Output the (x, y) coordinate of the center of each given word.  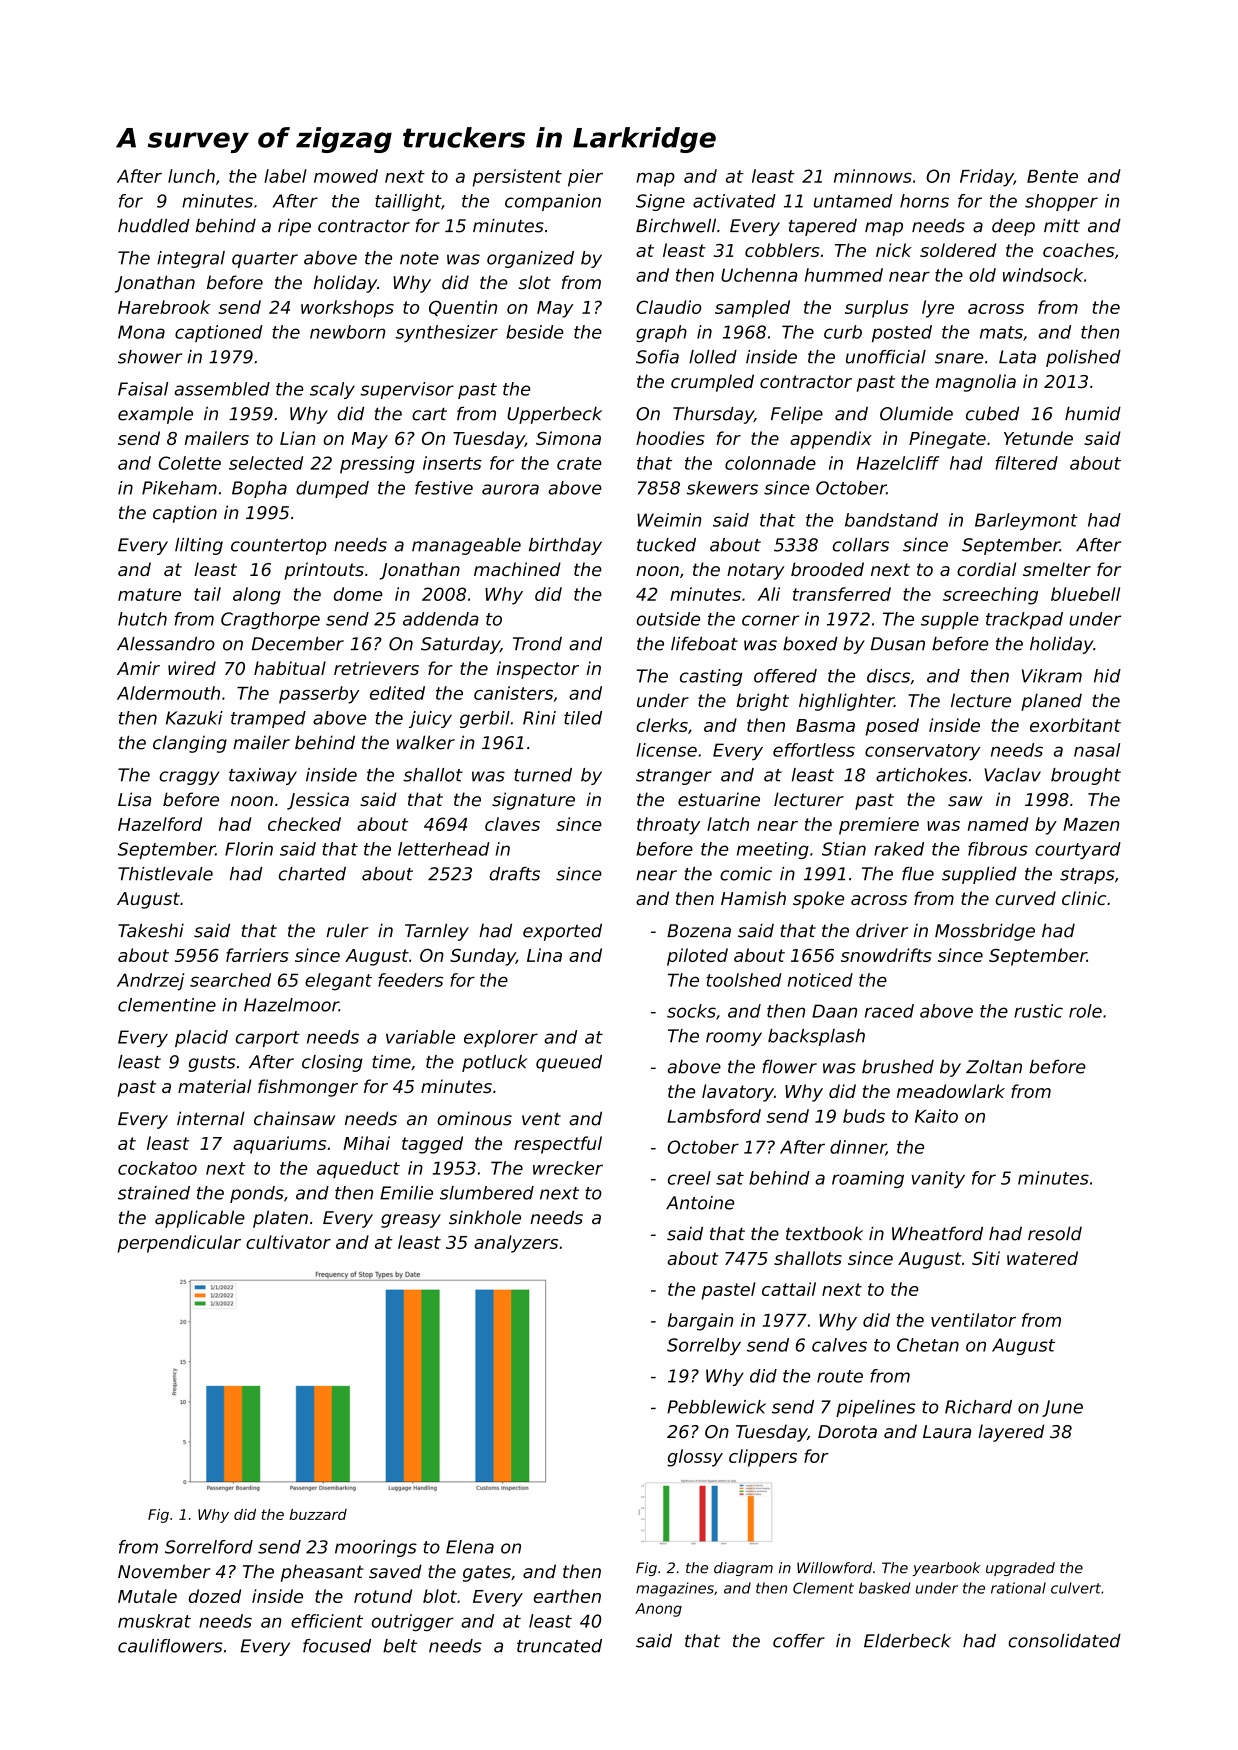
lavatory (738, 1093)
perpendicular (179, 1244)
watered (1042, 1258)
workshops (347, 309)
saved (395, 1571)
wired (192, 668)
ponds (257, 1194)
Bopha (259, 489)
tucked (666, 545)
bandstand (891, 520)
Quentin (463, 308)
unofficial (886, 357)
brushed (898, 1067)
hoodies (670, 438)
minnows (873, 176)
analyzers (516, 1244)
